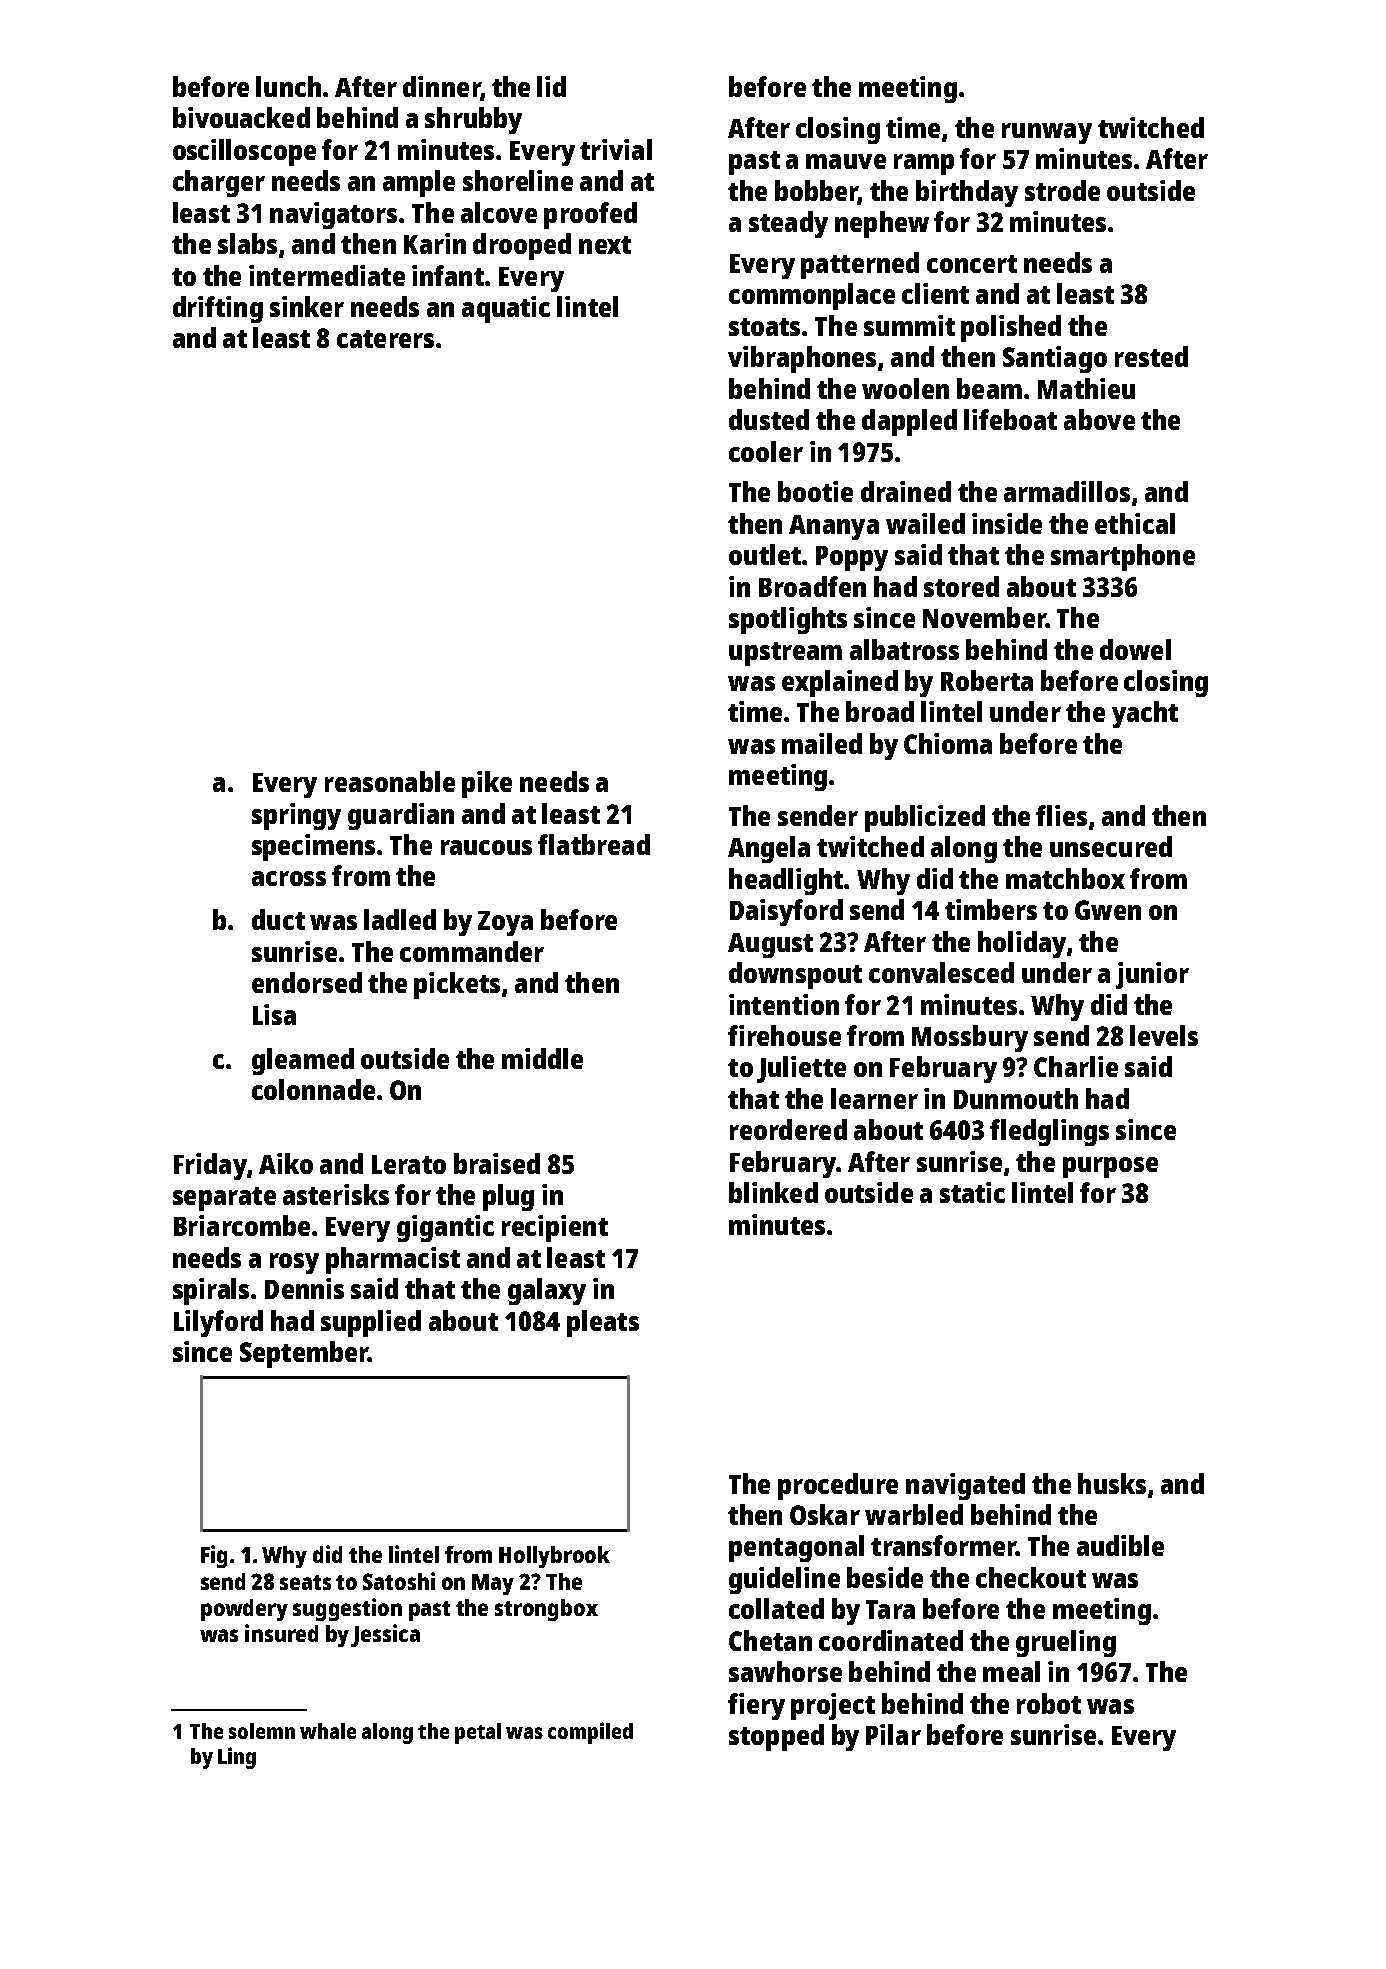  What do you see at coordinates (390, 781) in the document?
I see `reasonable` at bounding box center [390, 781].
